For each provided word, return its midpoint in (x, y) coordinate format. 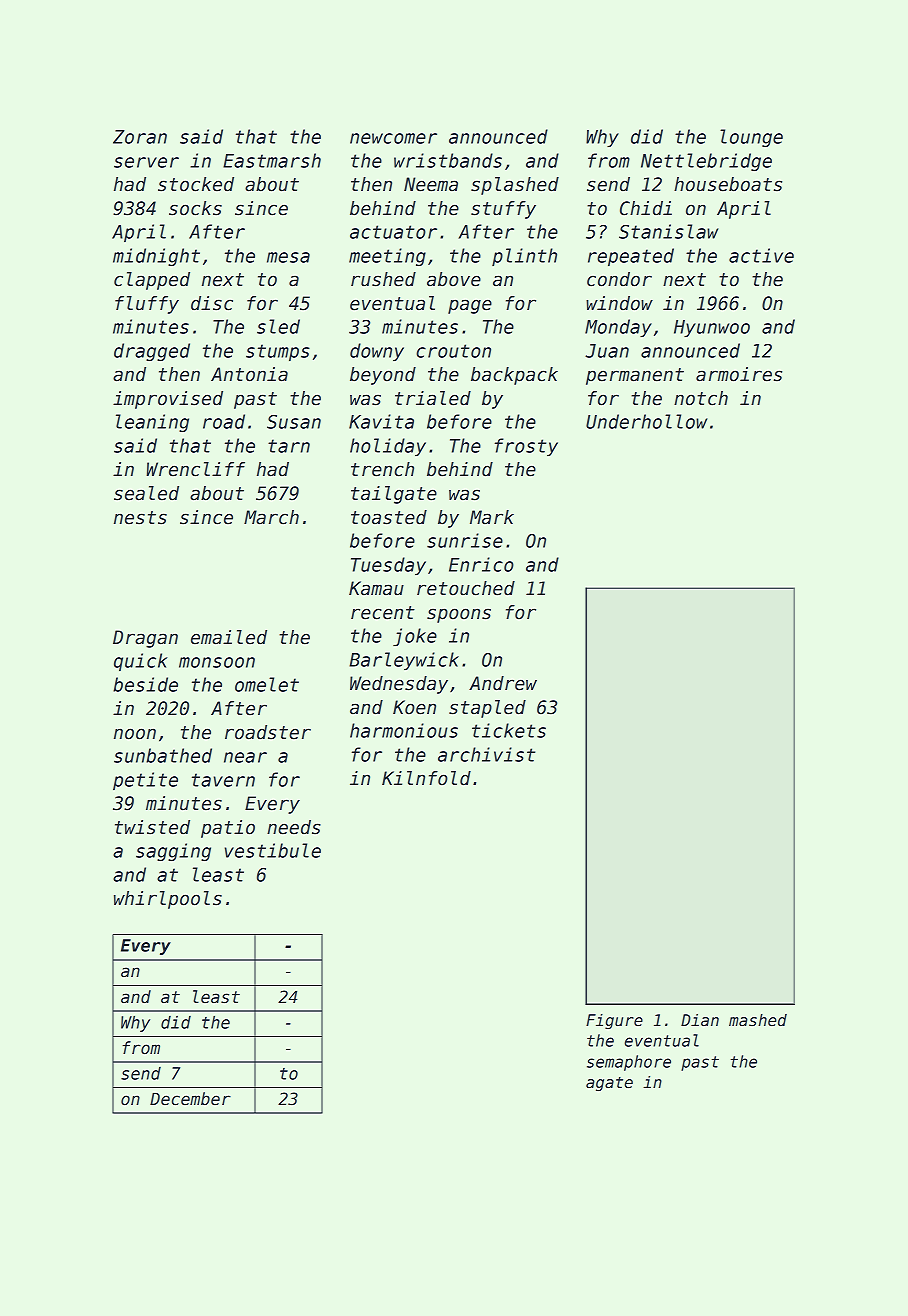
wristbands (448, 160)
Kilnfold (426, 778)
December (190, 1099)
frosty (526, 447)
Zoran (140, 137)
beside (145, 684)
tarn (289, 446)
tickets (509, 730)
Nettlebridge (706, 162)
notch (701, 398)
